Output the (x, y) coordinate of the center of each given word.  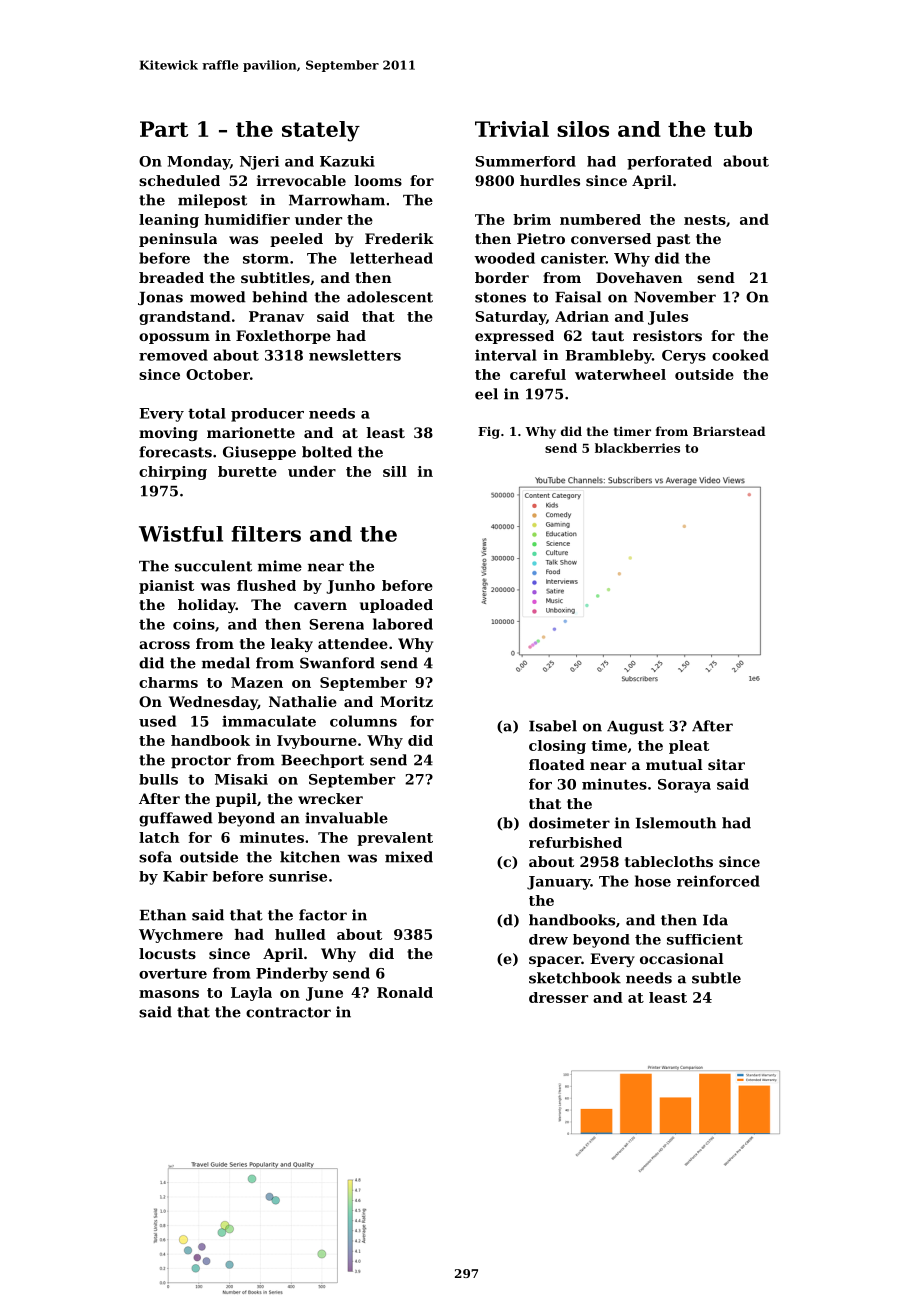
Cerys (684, 357)
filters (266, 534)
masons (169, 994)
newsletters (355, 355)
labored (403, 624)
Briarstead (729, 431)
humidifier (247, 219)
